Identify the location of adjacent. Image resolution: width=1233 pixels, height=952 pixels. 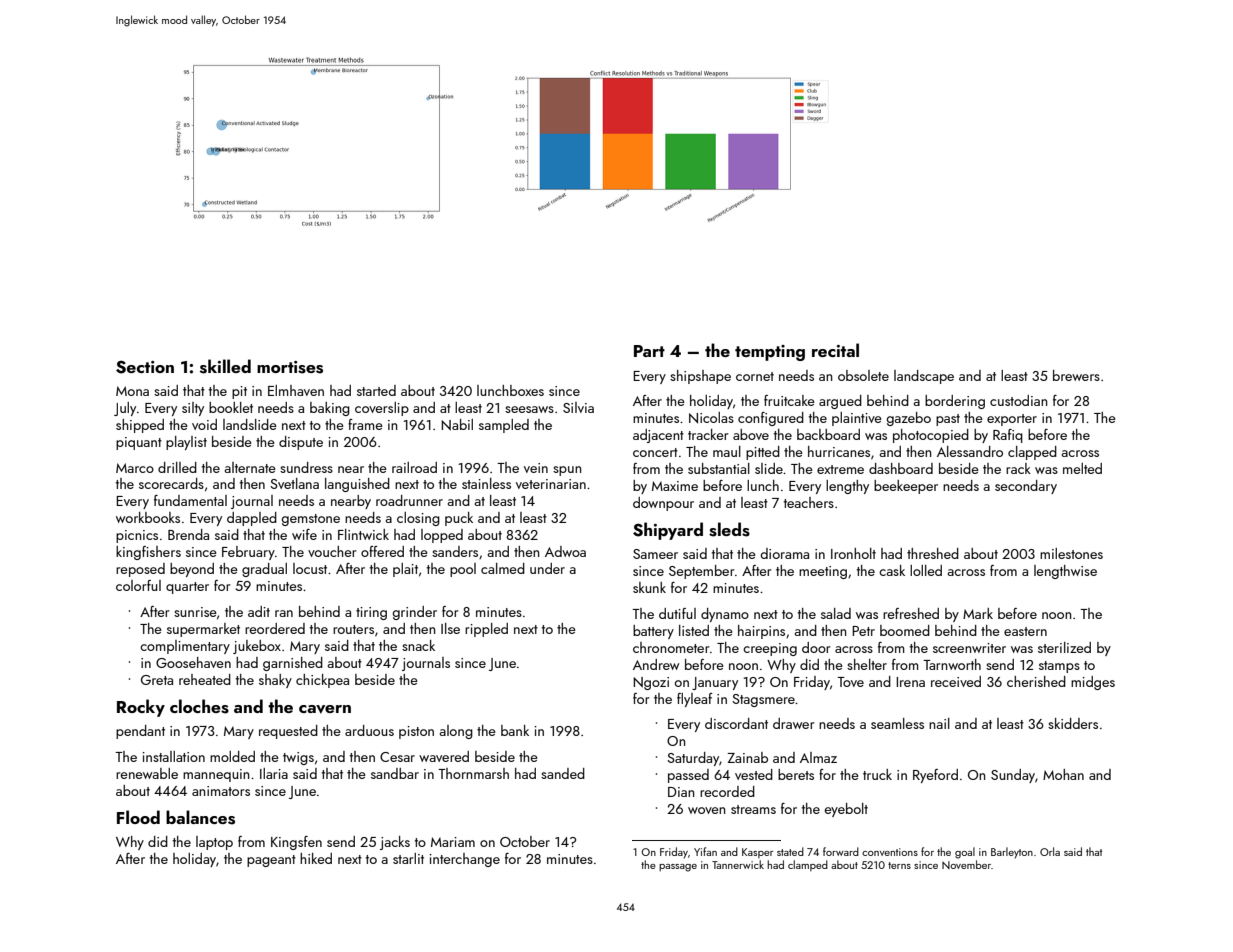
(658, 436).
